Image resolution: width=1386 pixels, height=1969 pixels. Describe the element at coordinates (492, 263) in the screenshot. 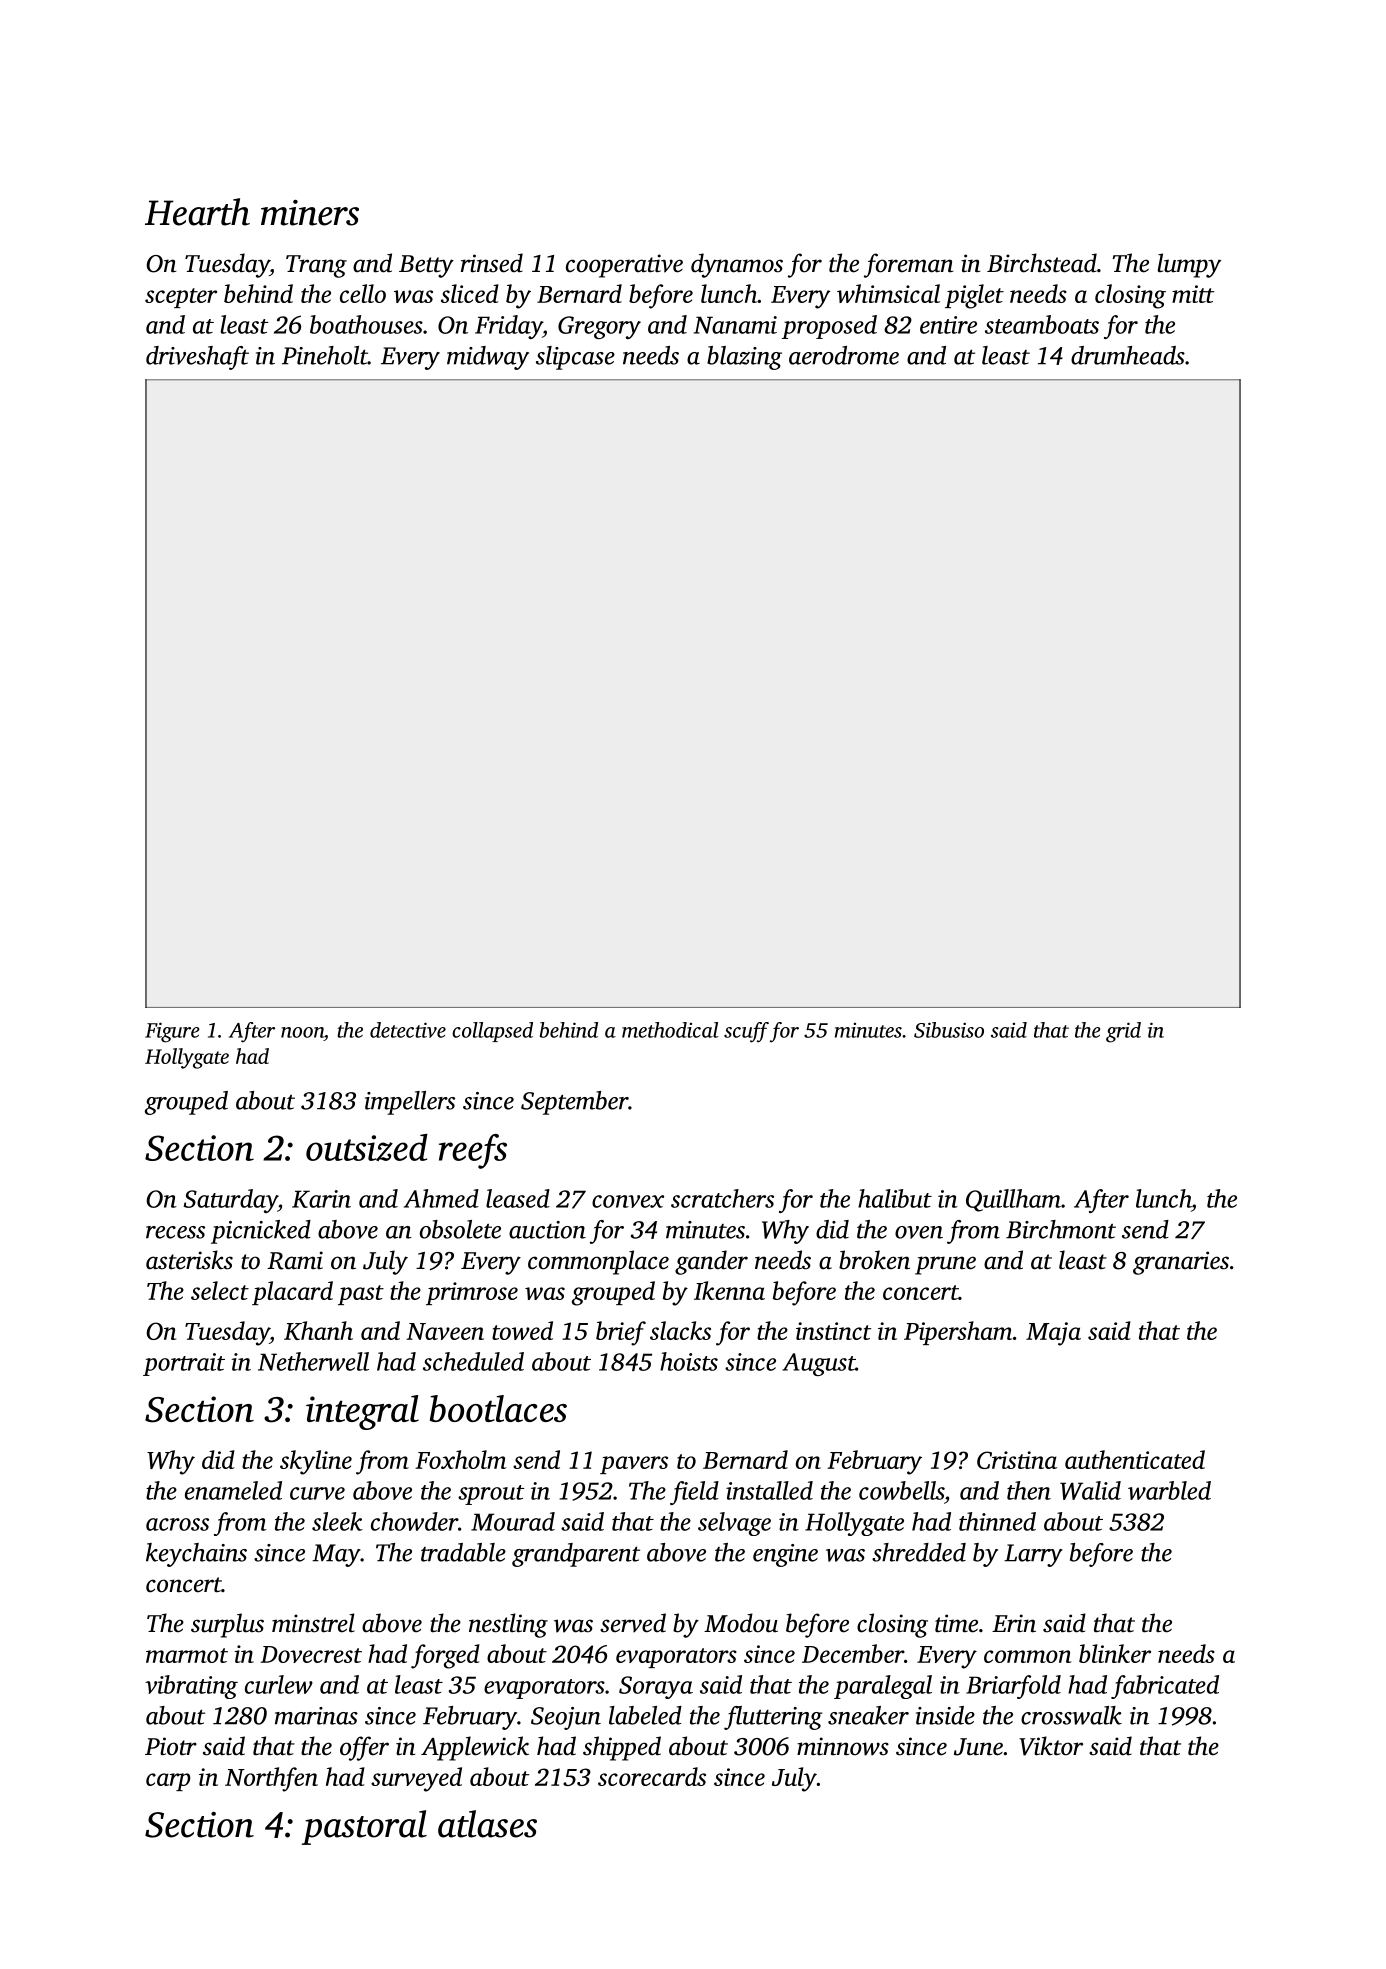

I see `rinsed` at that location.
